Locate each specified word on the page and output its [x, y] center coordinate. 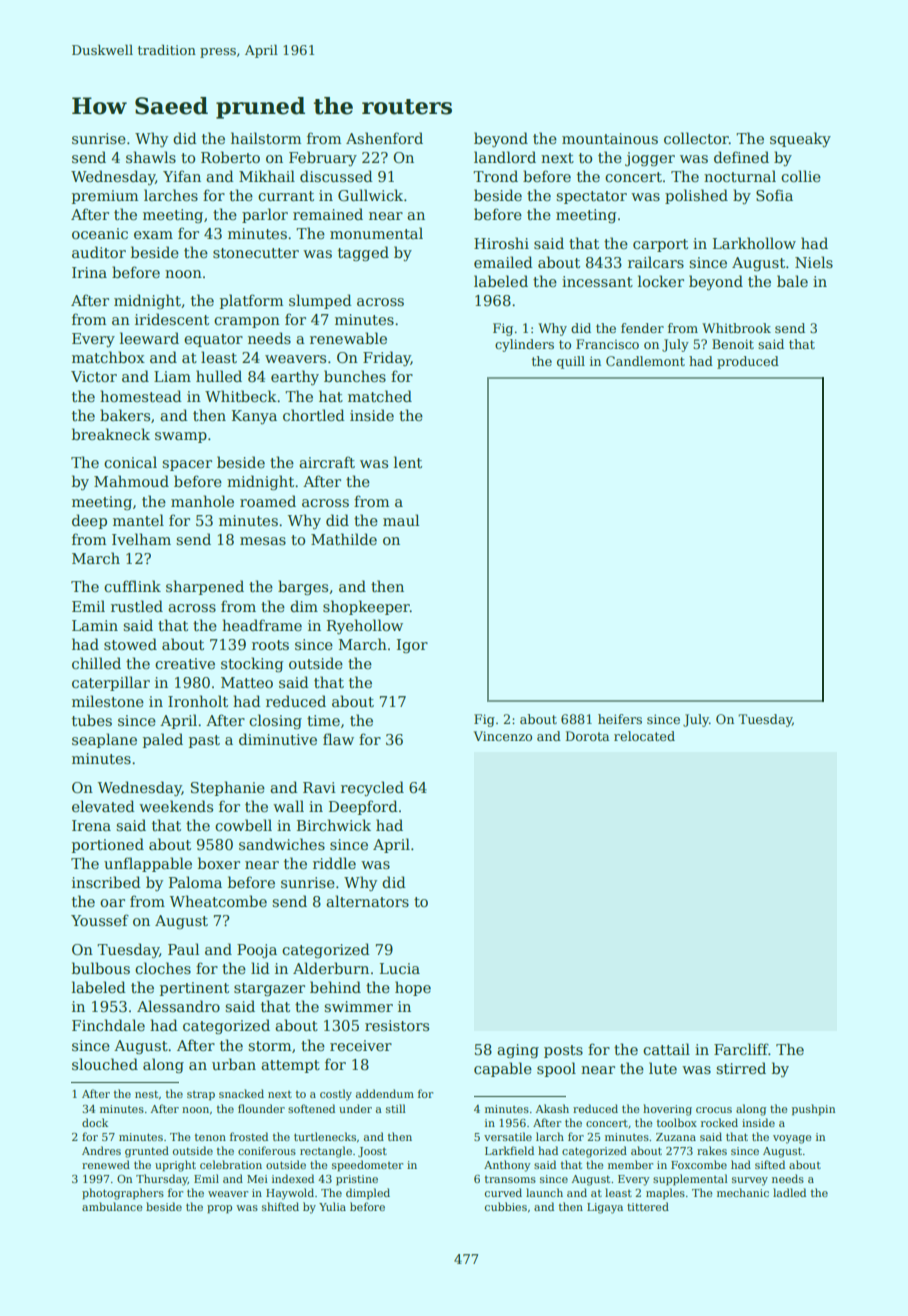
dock [95, 1122]
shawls [151, 157]
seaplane [104, 740]
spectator [591, 197]
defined [741, 157]
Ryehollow [365, 626]
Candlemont [645, 361]
